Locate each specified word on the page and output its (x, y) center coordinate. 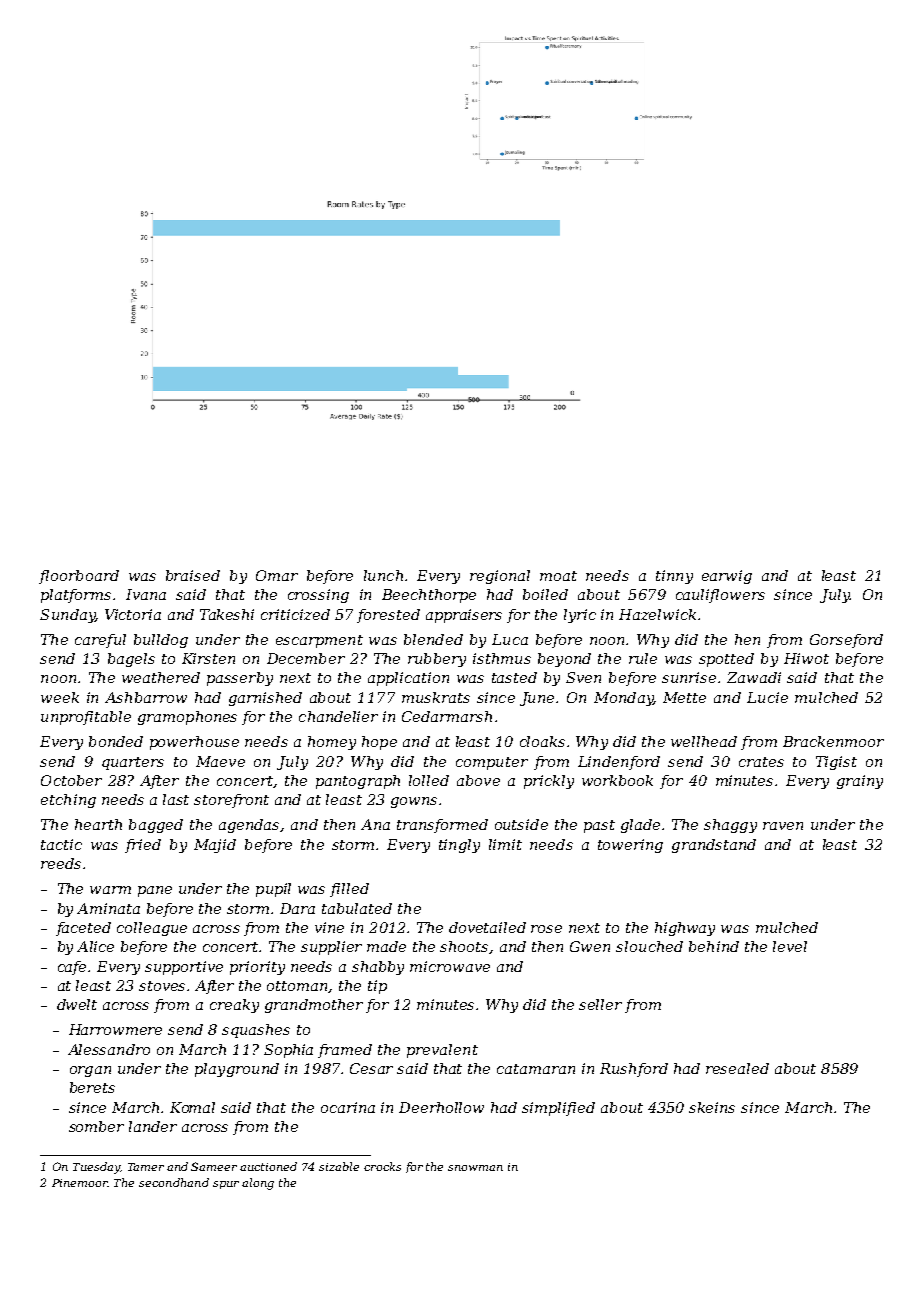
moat (558, 576)
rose (546, 929)
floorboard (79, 577)
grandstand (714, 846)
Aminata (108, 908)
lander (153, 1126)
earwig (727, 577)
